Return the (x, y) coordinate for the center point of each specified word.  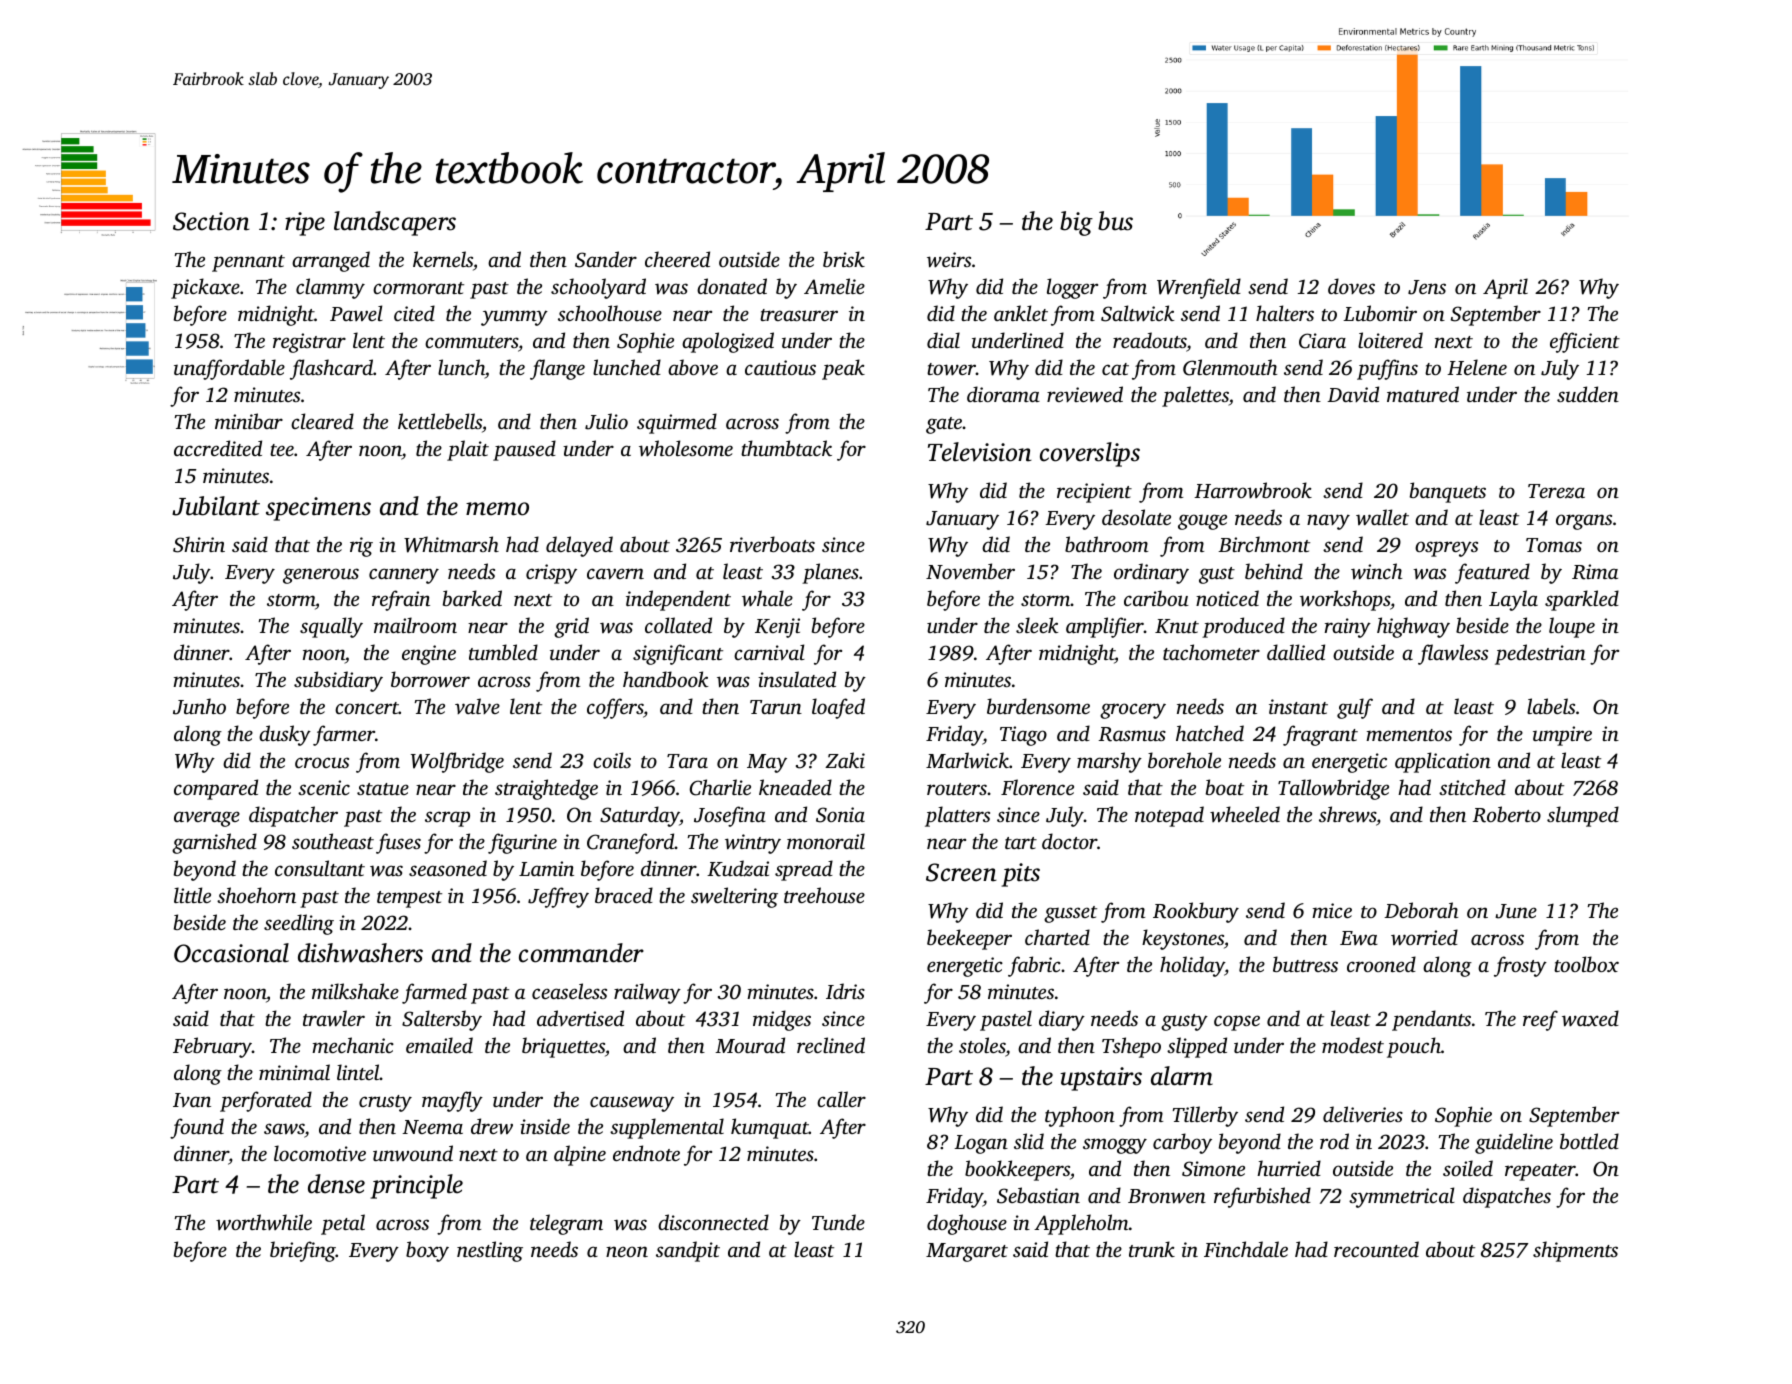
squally (331, 627)
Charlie (720, 787)
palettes (1195, 396)
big (1076, 223)
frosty (1520, 966)
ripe (305, 224)
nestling (490, 1251)
